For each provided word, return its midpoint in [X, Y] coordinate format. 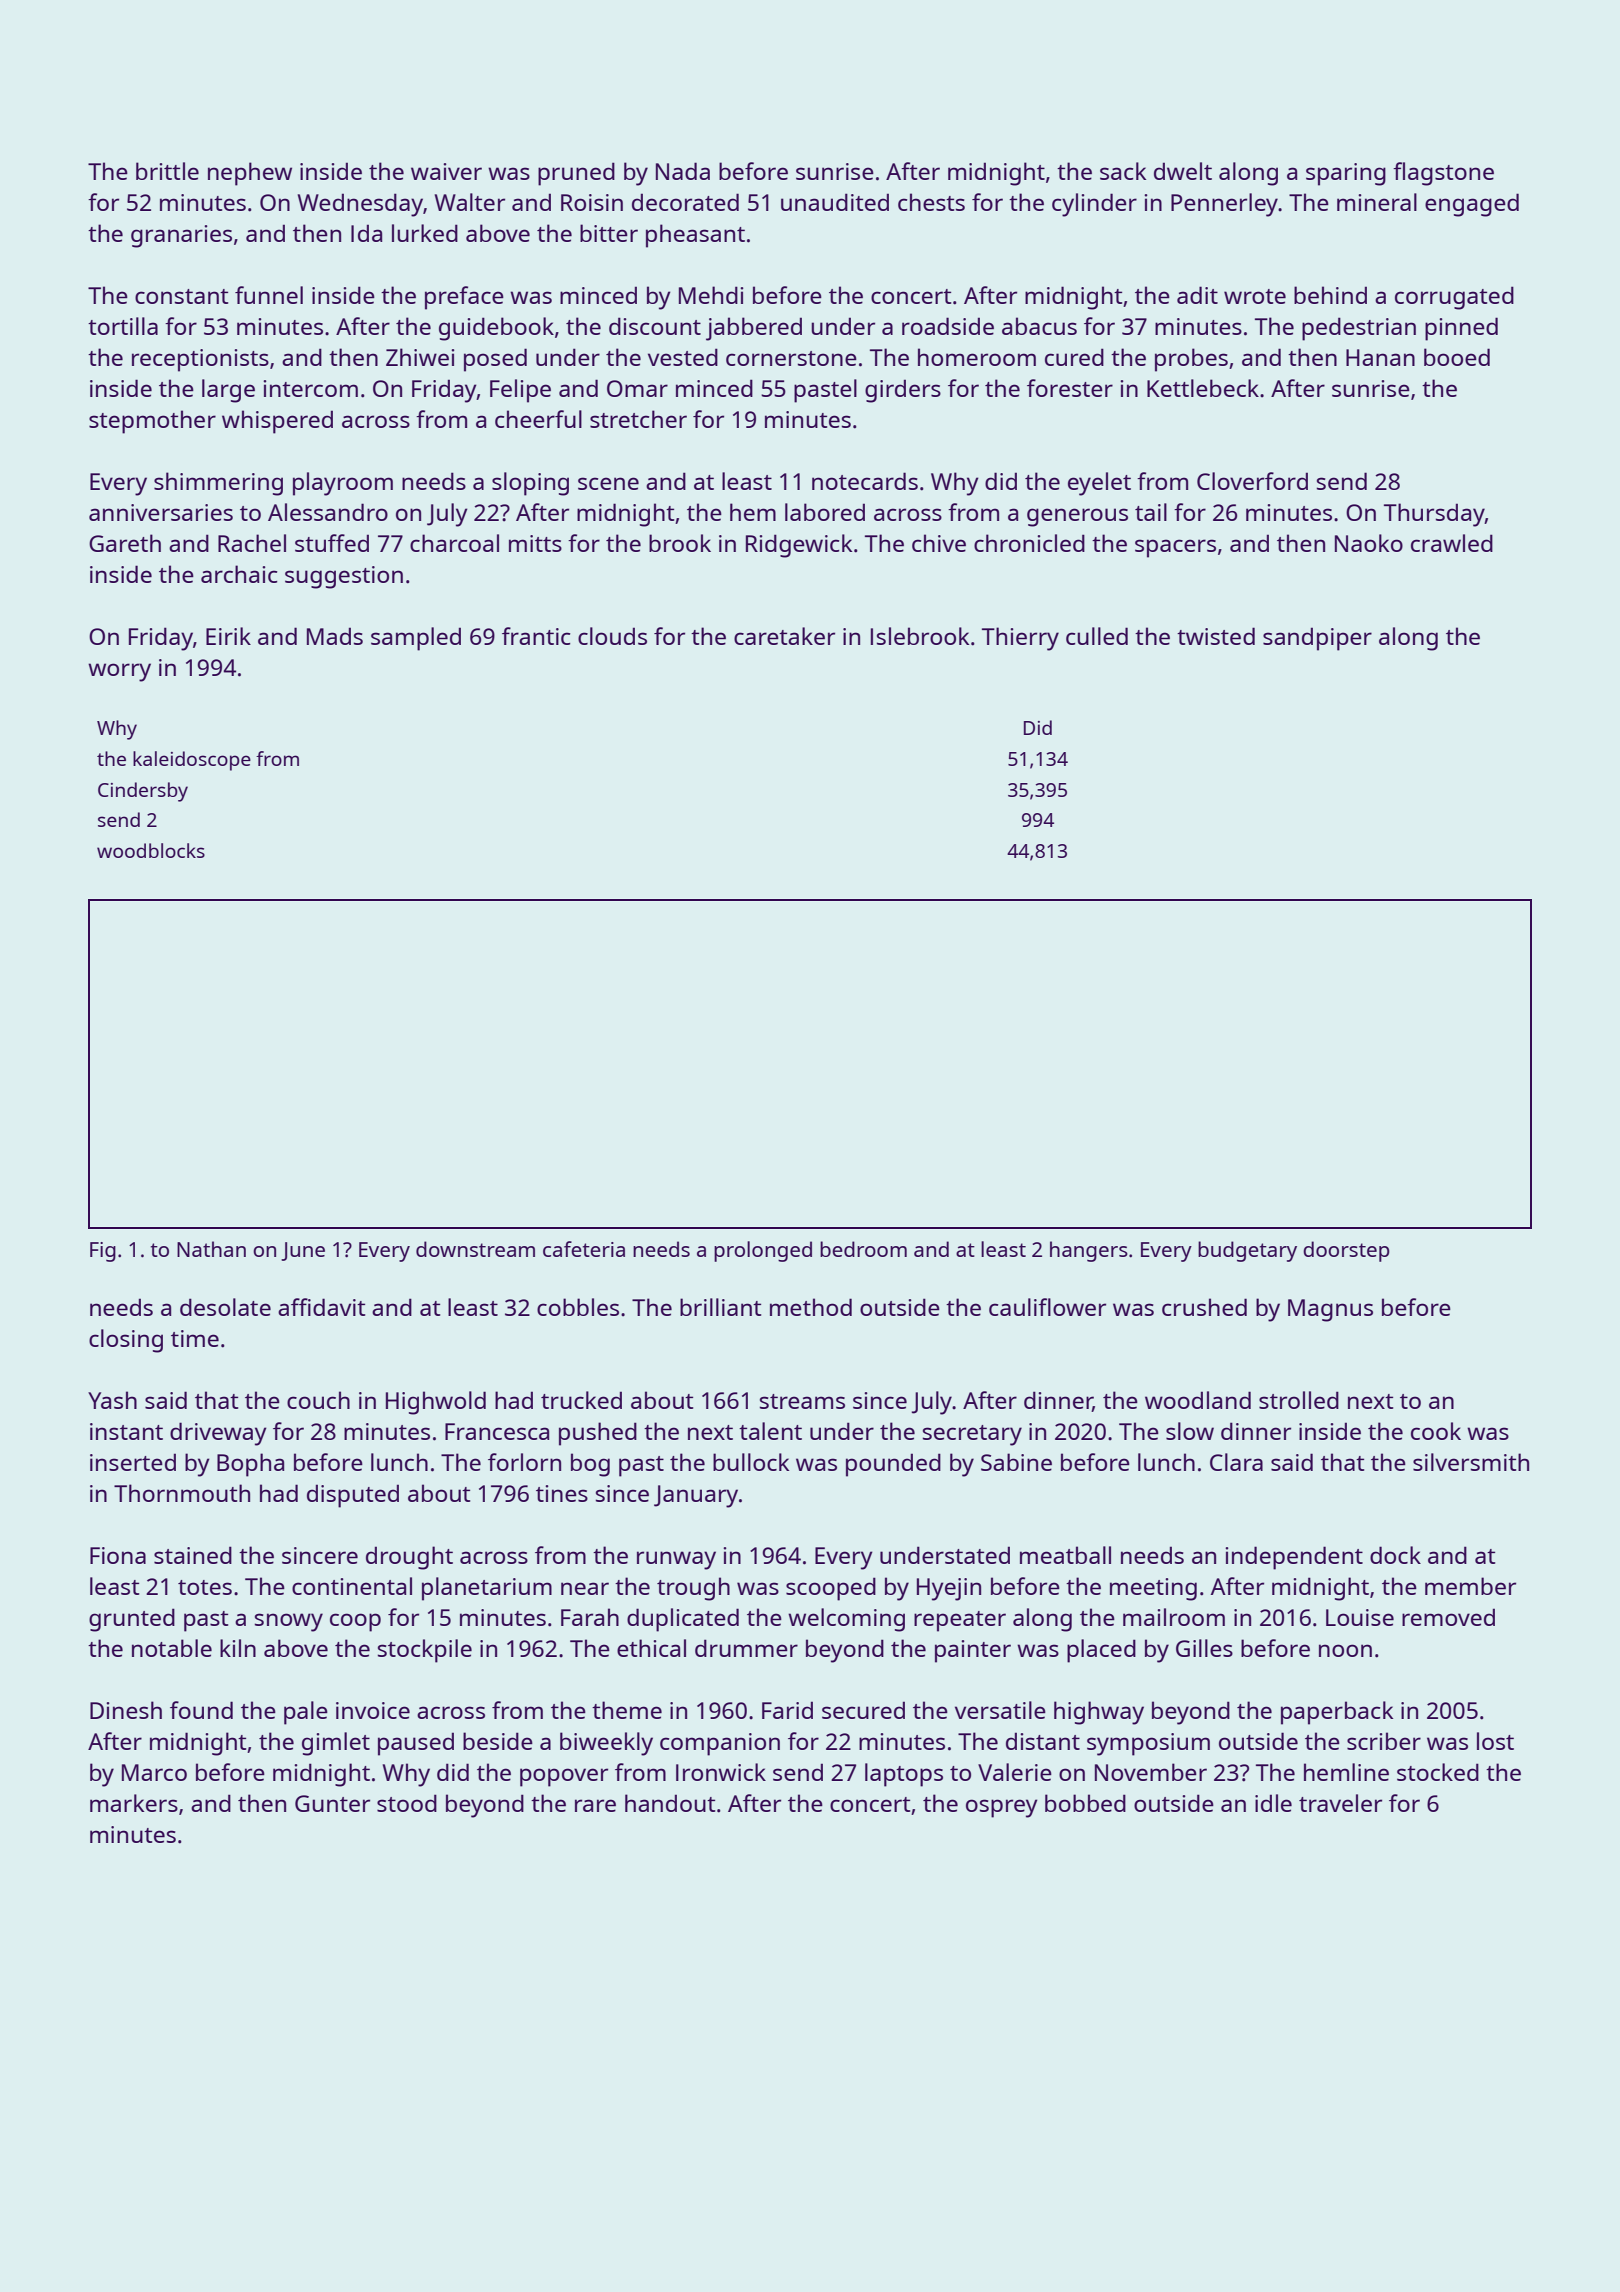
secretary [972, 1435]
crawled [1452, 543]
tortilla [123, 326]
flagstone [1443, 174]
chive [939, 543]
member [1470, 1586]
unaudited [835, 202]
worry [119, 672]
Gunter [332, 1803]
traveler [1340, 1803]
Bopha [250, 1465]
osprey [1002, 1808]
